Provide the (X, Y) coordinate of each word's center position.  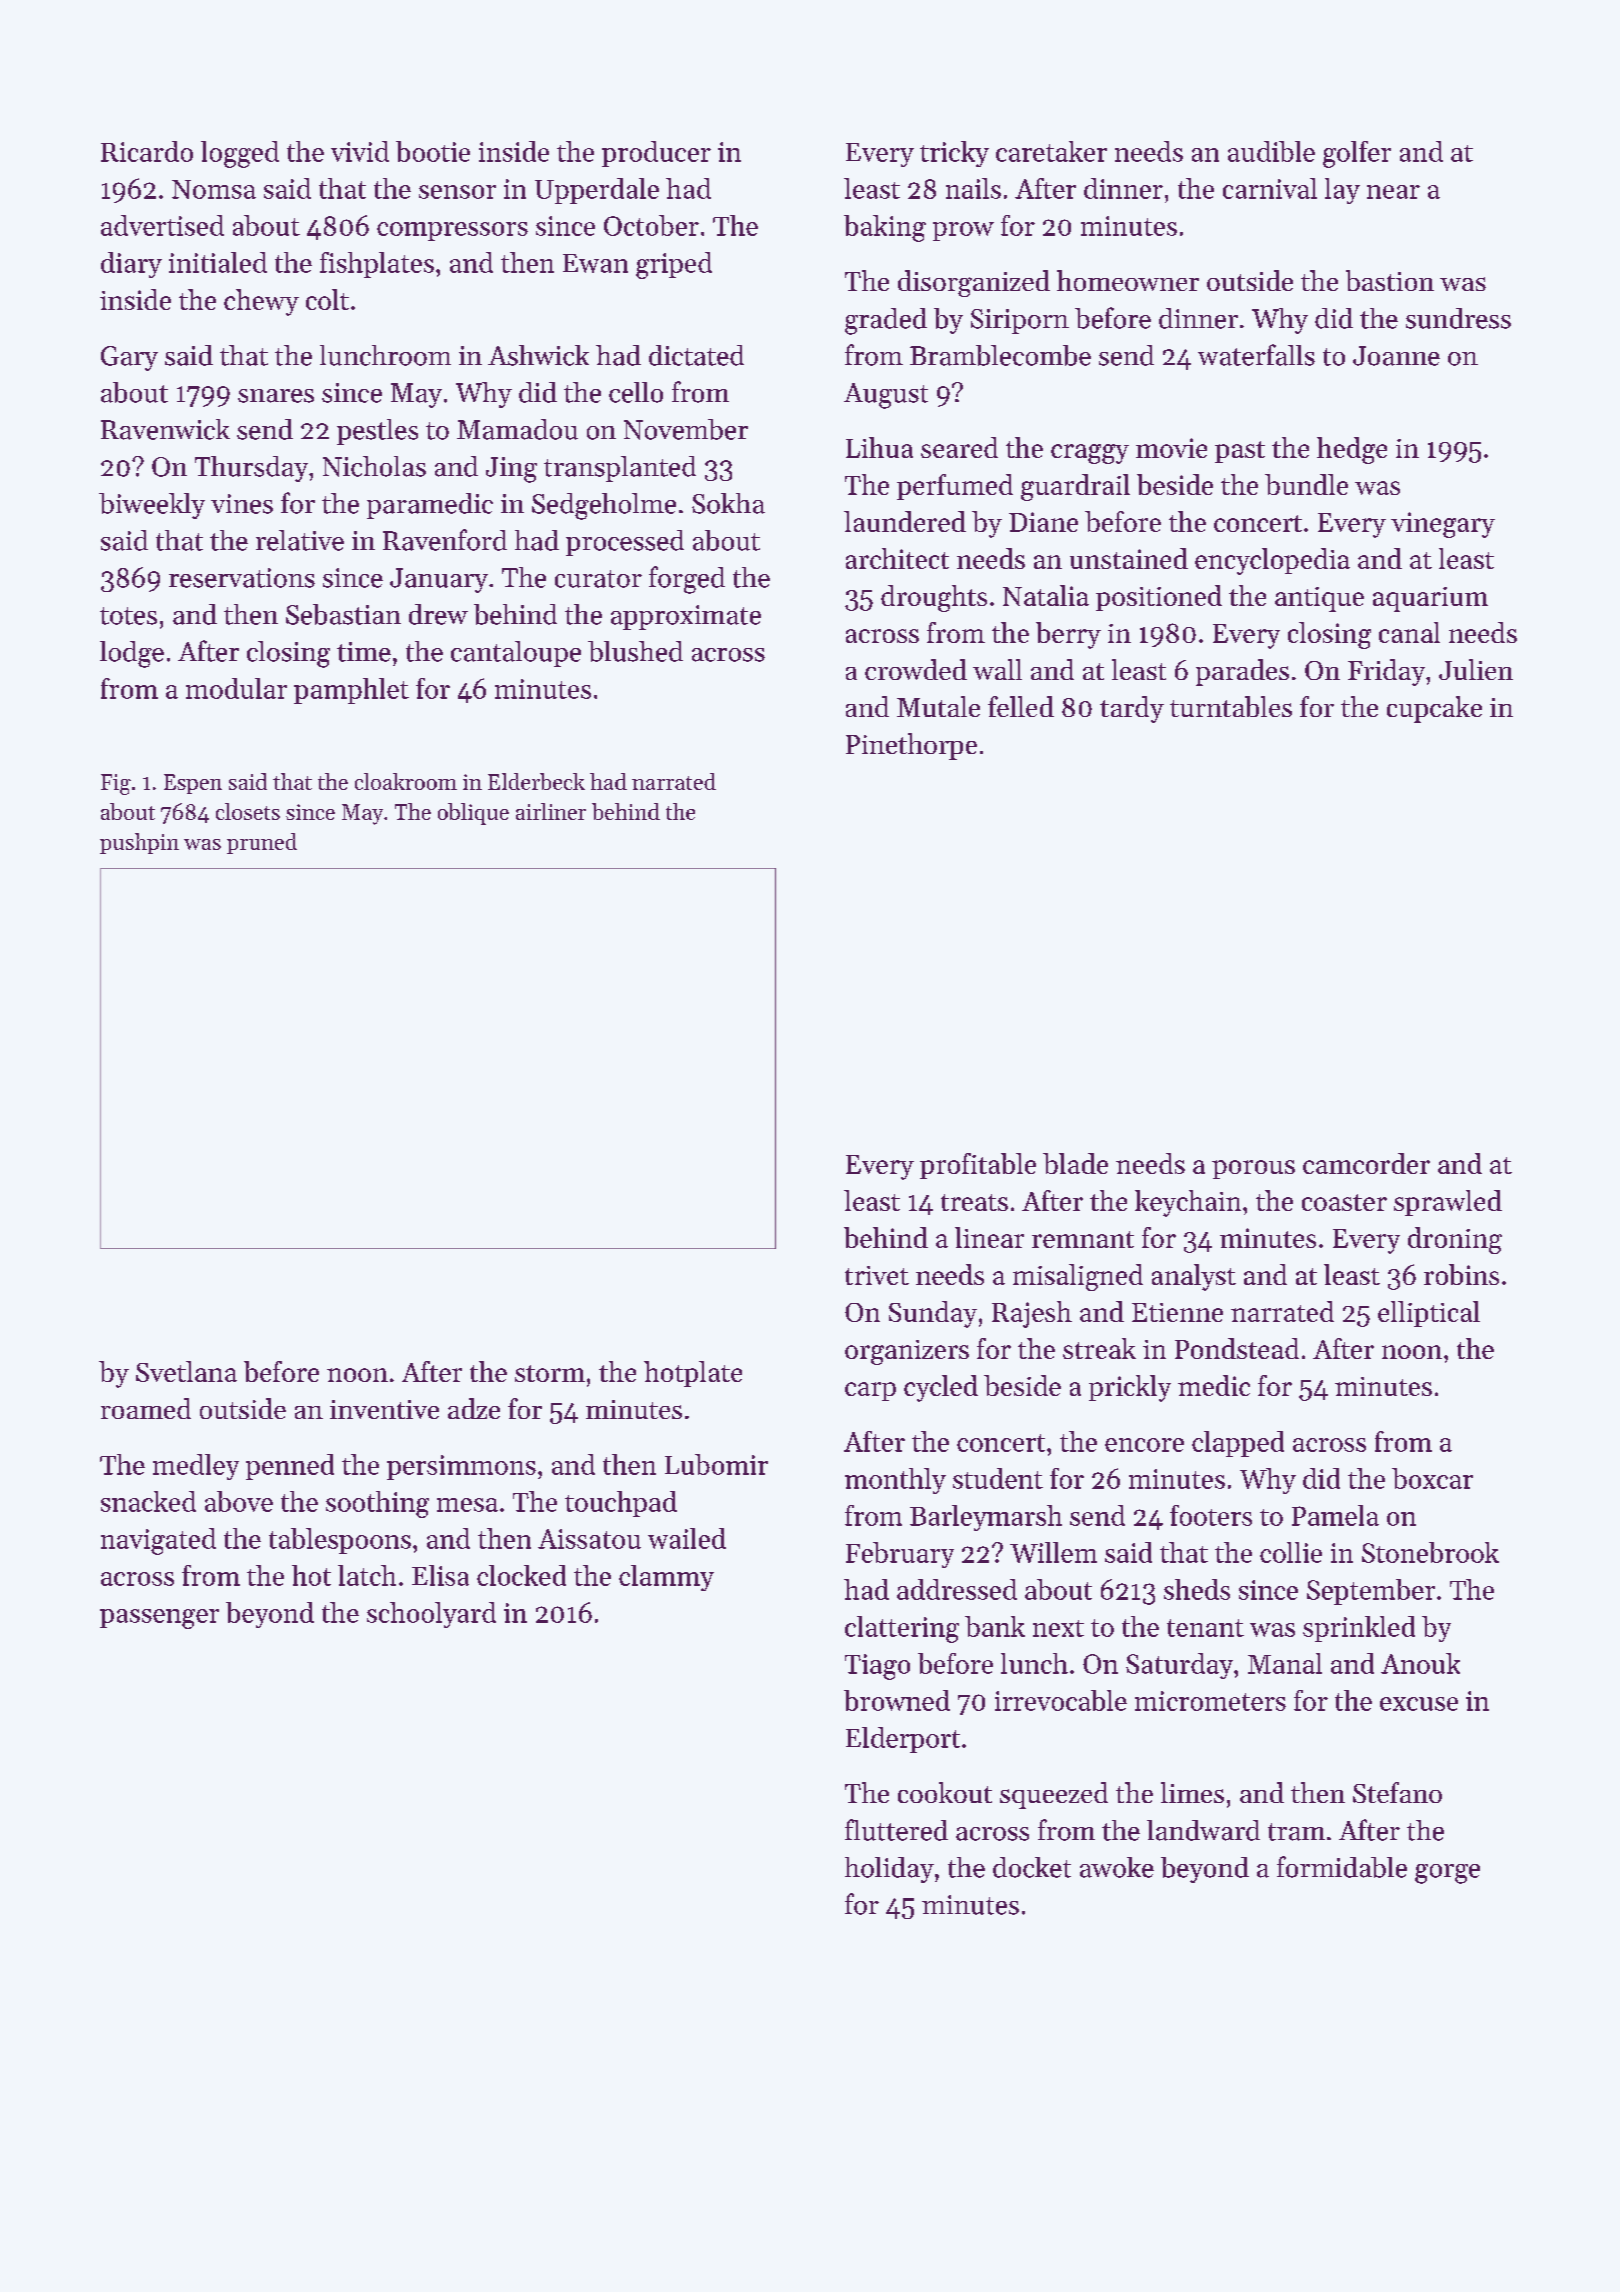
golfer (1357, 154)
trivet (877, 1275)
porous (1253, 1169)
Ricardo (147, 151)
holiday (889, 1870)
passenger (159, 1619)
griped (674, 265)
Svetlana (186, 1371)
